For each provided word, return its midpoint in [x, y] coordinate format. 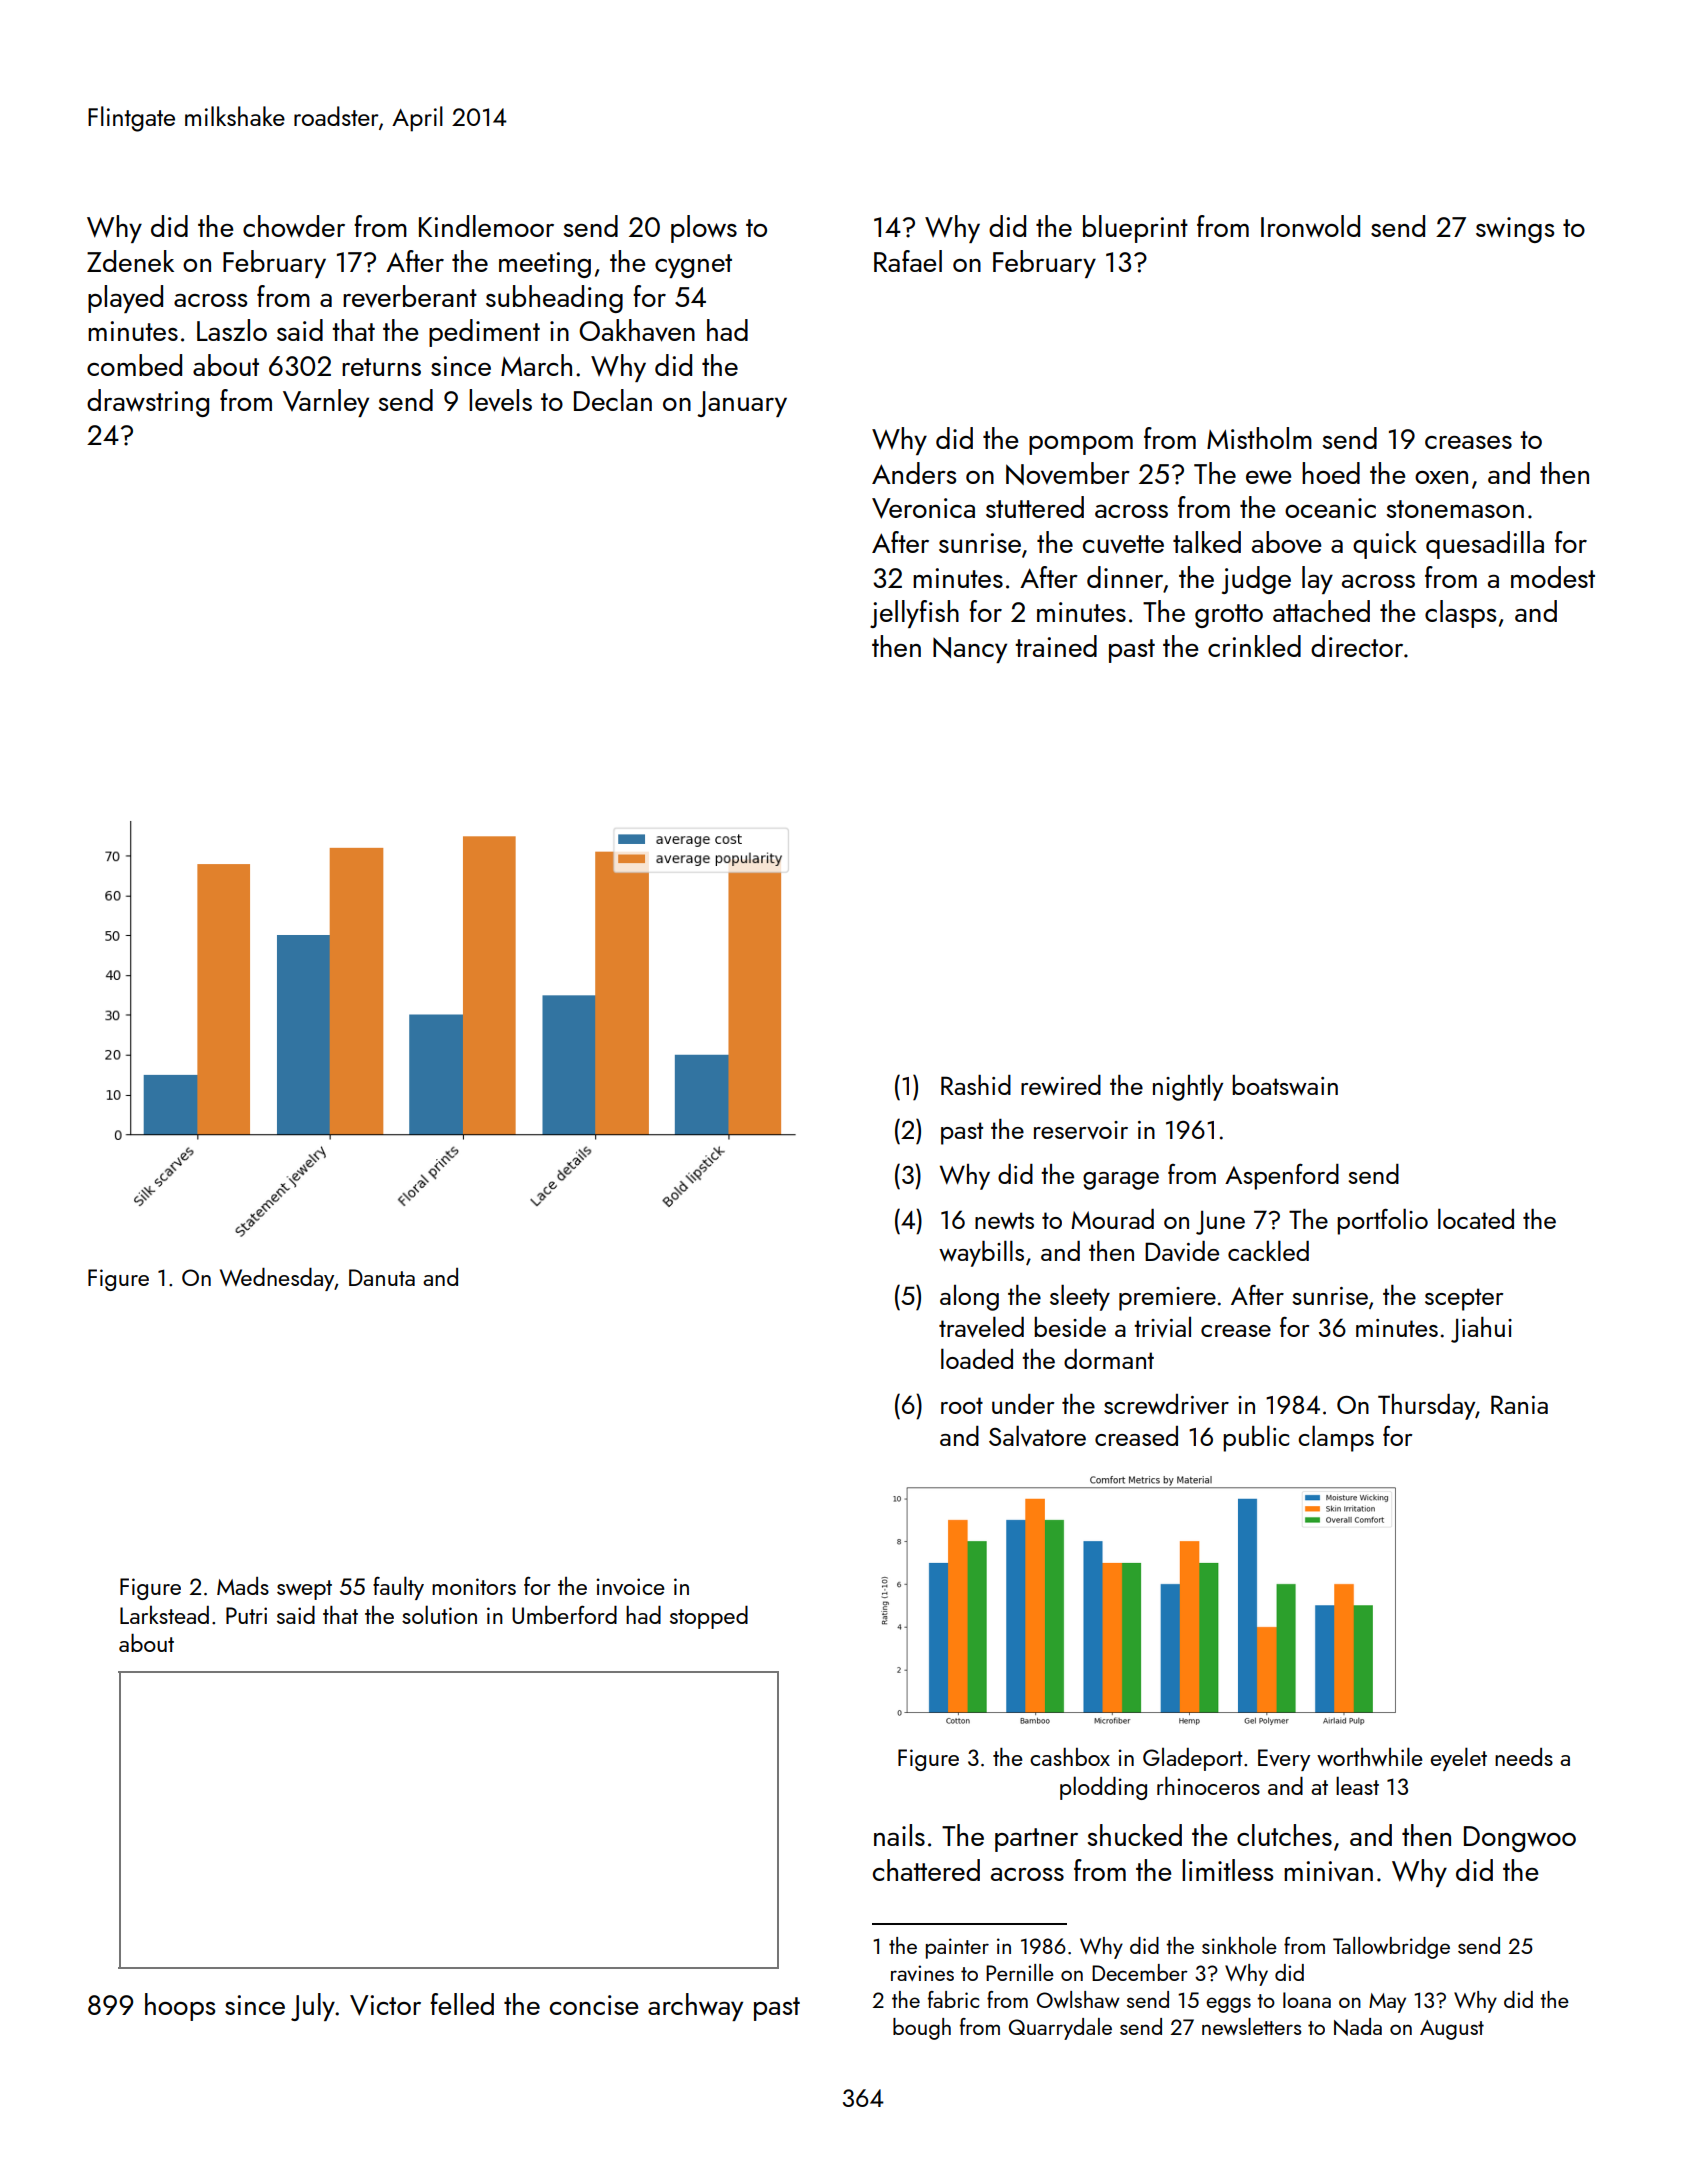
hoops [180, 2007]
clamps [1336, 1438]
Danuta [382, 1277]
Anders [914, 473]
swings [1515, 230]
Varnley [326, 403]
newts [1004, 1220]
